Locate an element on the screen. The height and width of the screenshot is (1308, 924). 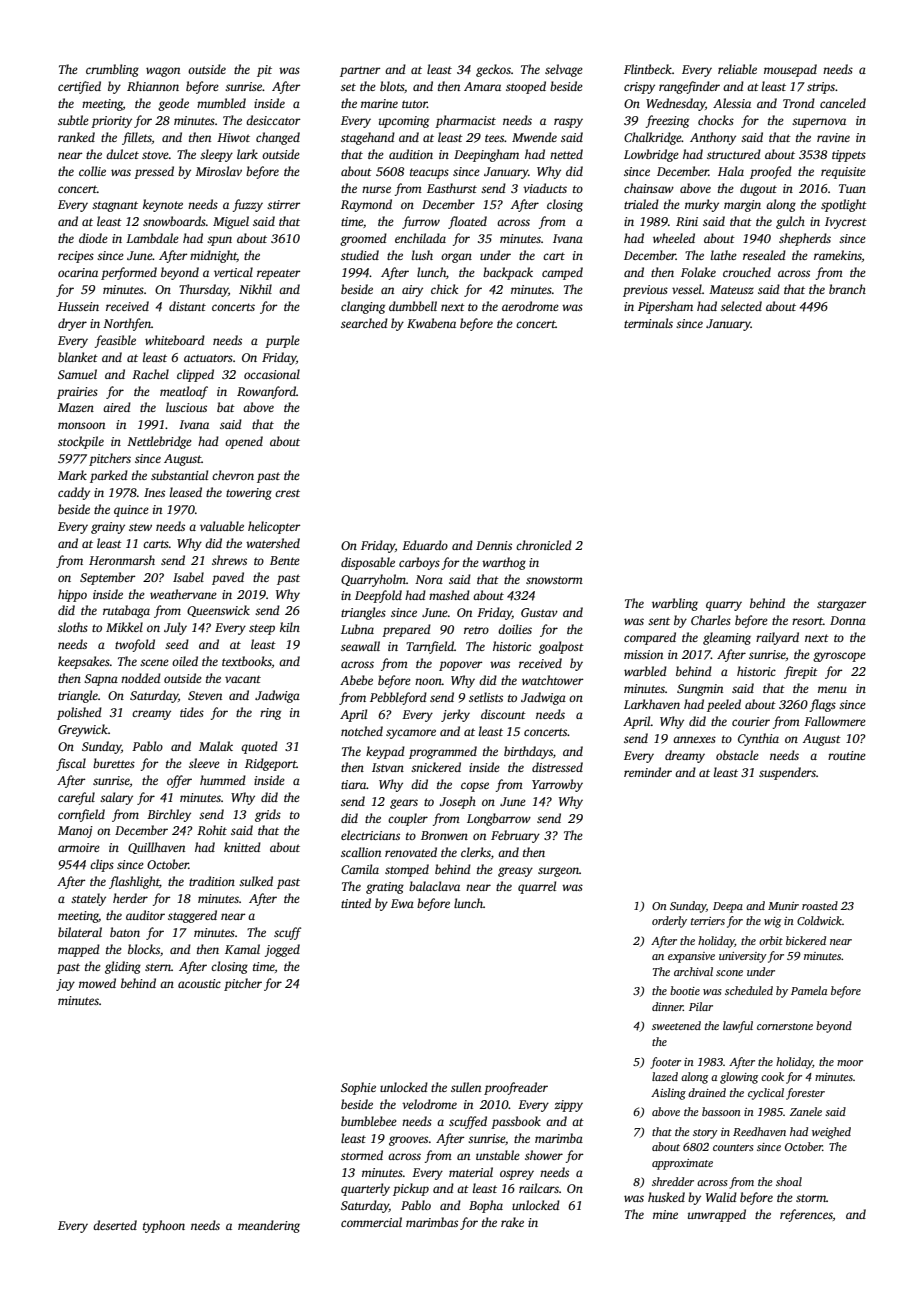
zippy is located at coordinates (568, 1106).
